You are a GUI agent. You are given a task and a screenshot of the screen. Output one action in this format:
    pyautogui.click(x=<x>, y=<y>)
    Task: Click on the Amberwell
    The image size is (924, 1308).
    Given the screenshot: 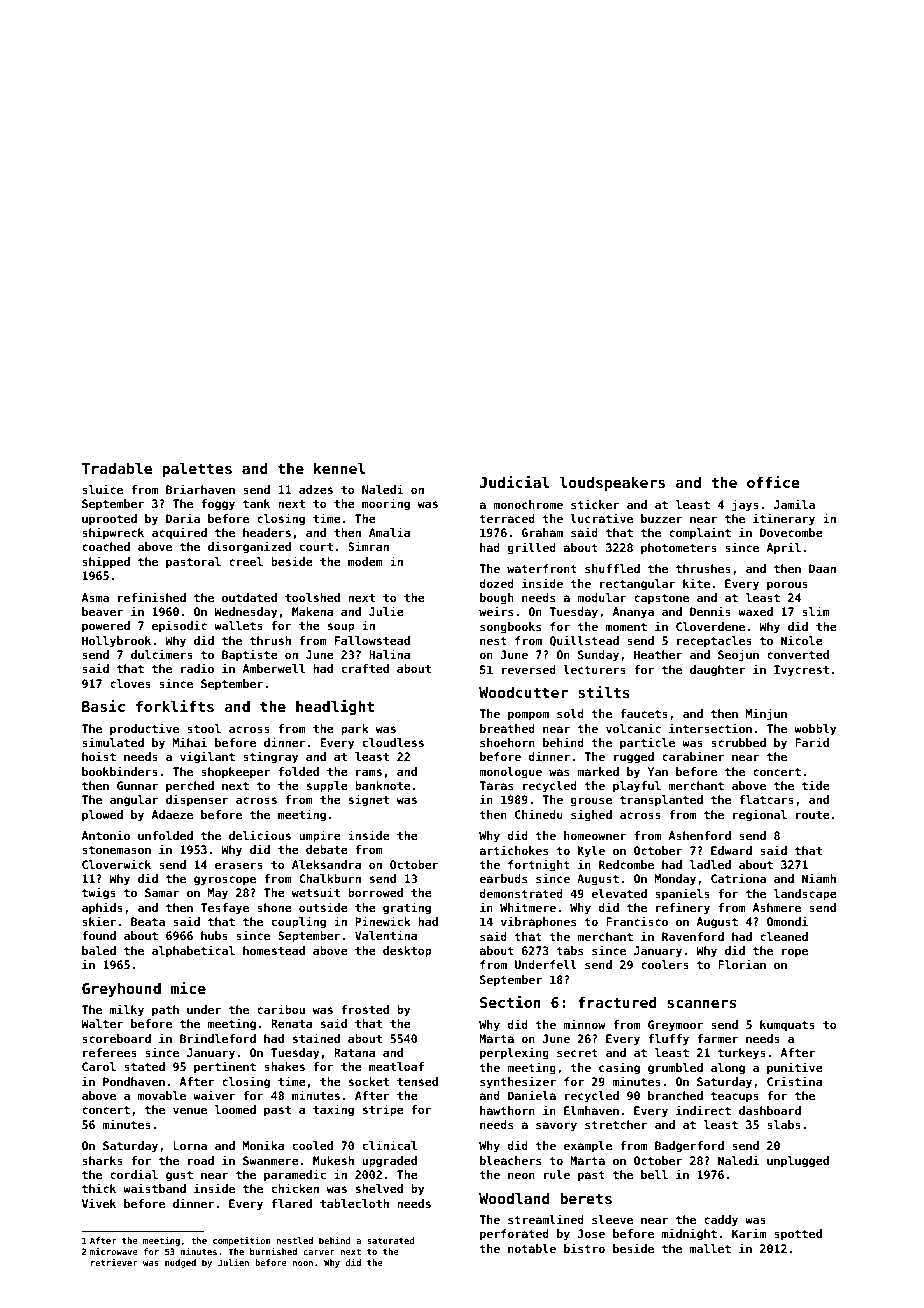 What is the action you would take?
    pyautogui.click(x=274, y=668)
